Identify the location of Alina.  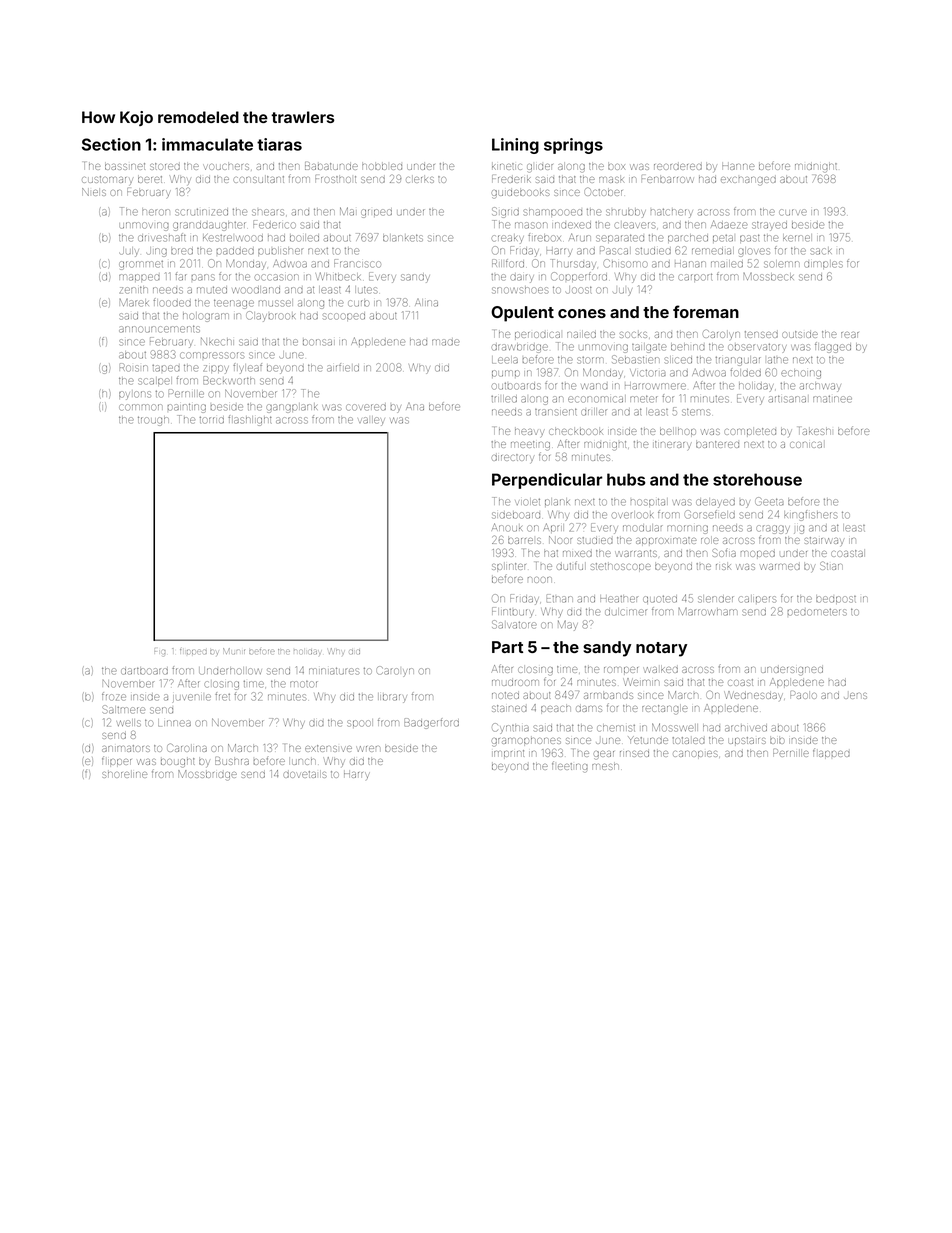
(427, 303).
